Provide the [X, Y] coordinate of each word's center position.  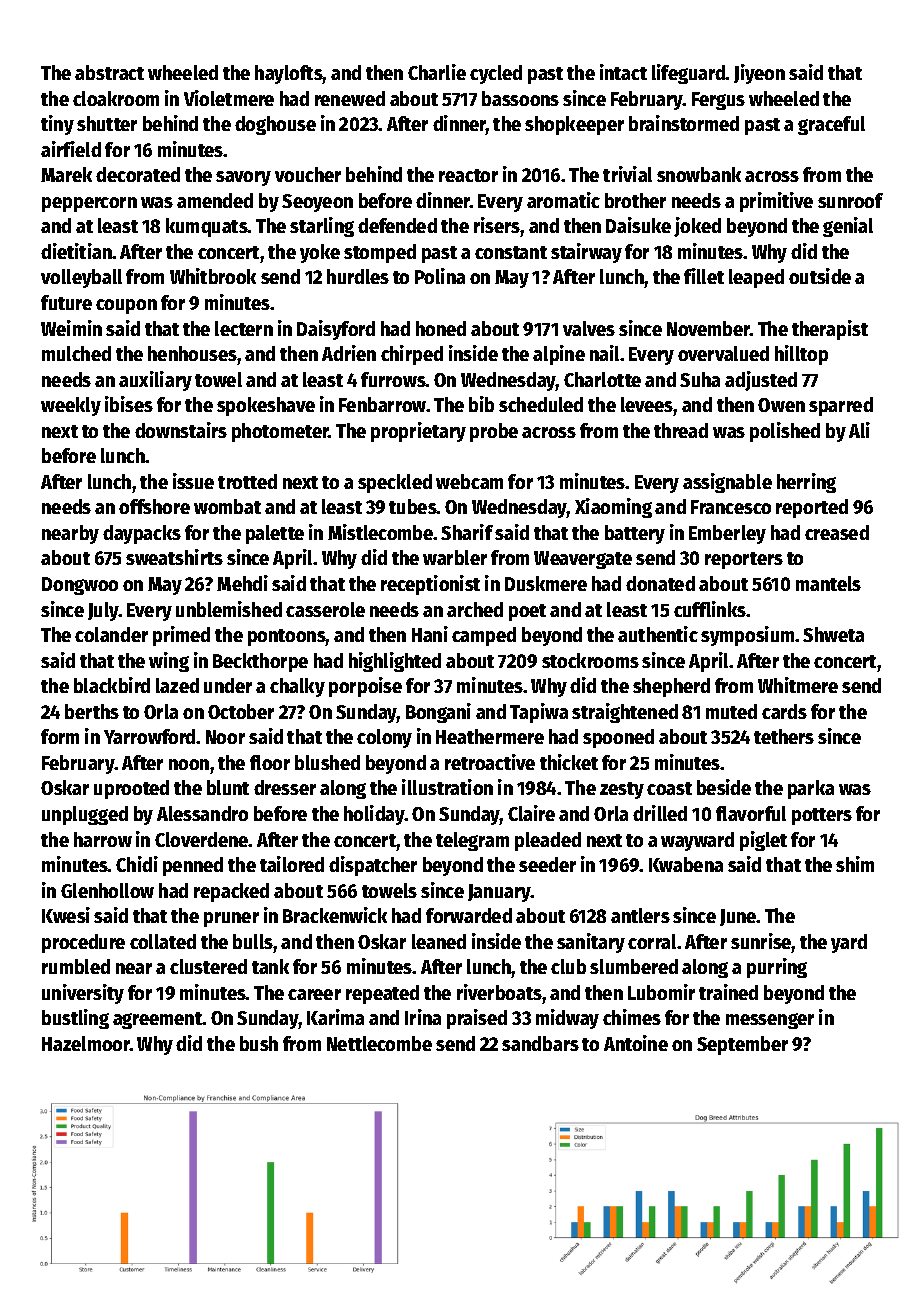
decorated [138, 174]
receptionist [430, 585]
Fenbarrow [382, 404]
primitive [776, 202]
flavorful [751, 813]
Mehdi [242, 583]
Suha [700, 379]
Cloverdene [202, 839]
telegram [472, 841]
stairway [586, 253]
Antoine [636, 1043]
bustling [75, 1019]
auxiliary [155, 381]
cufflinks [710, 609]
